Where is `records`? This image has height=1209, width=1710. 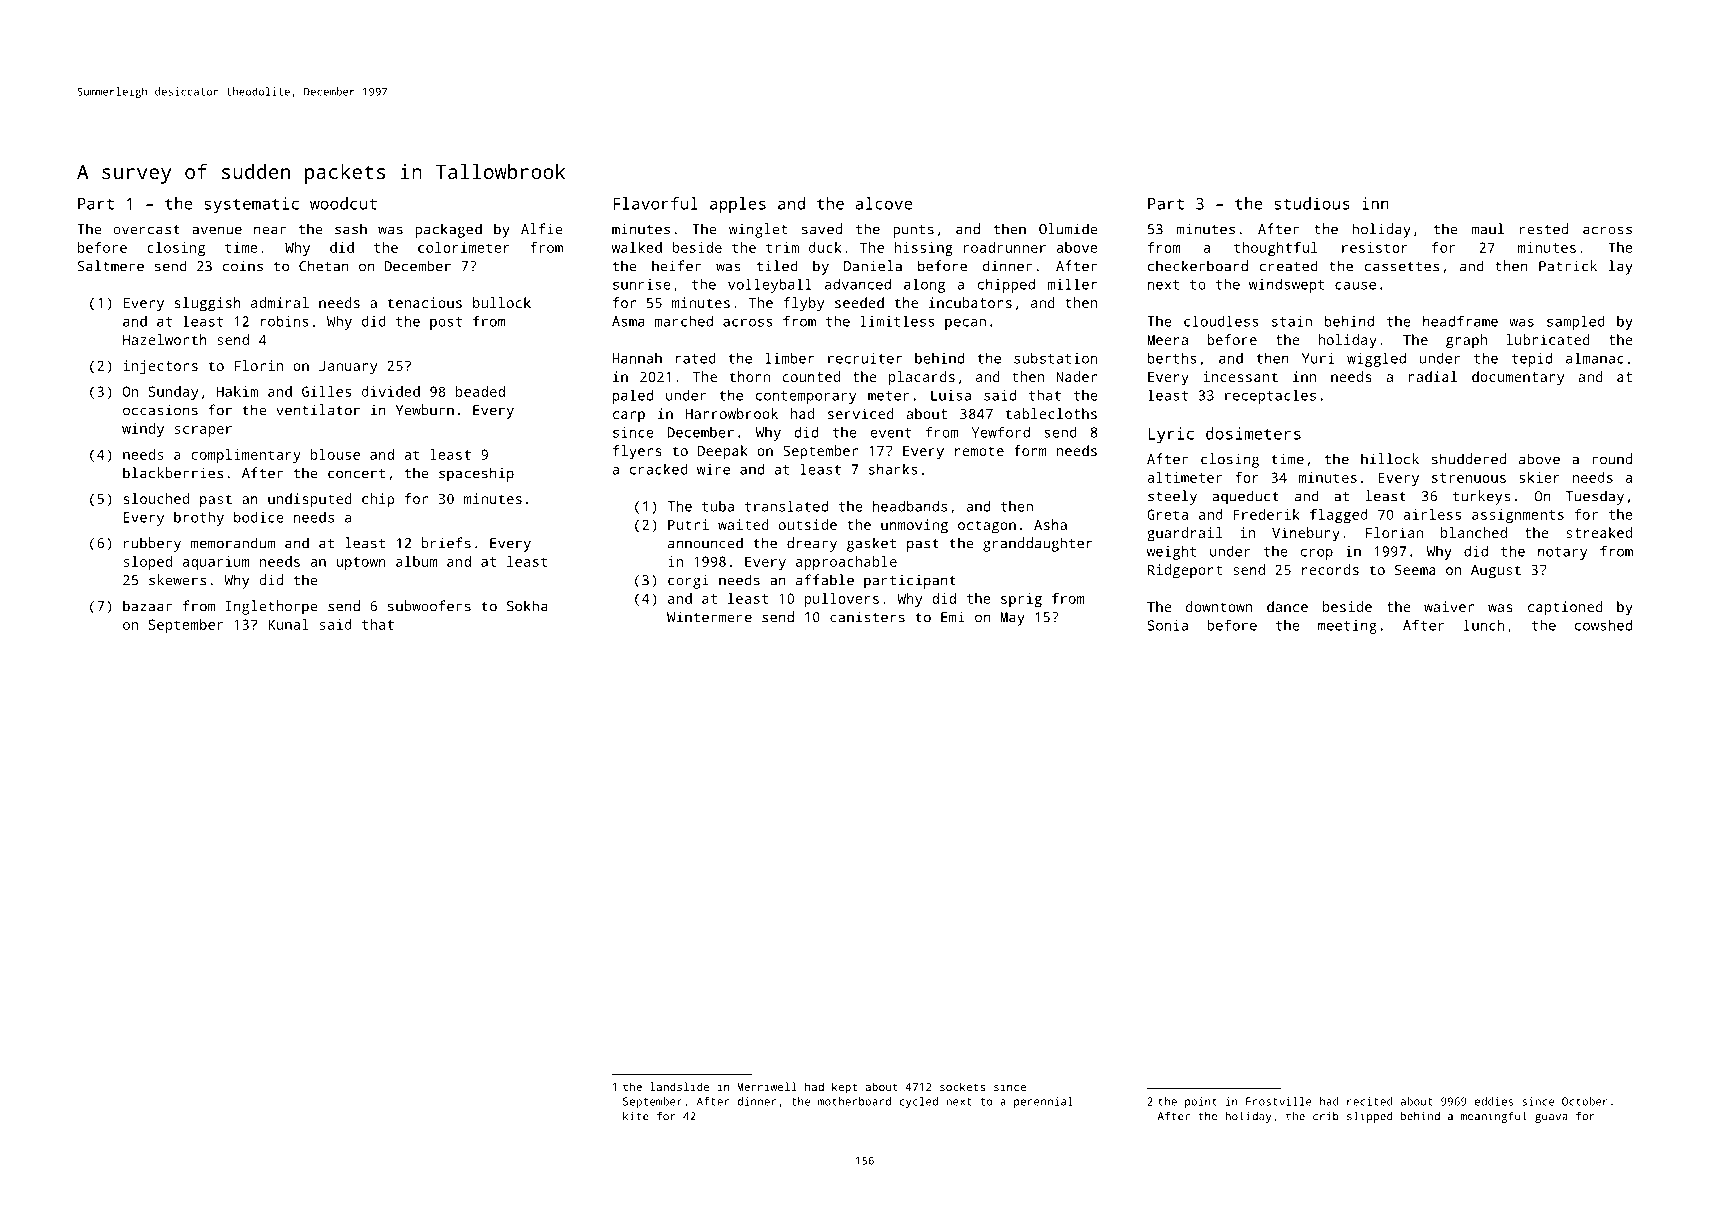
records is located at coordinates (1330, 569).
